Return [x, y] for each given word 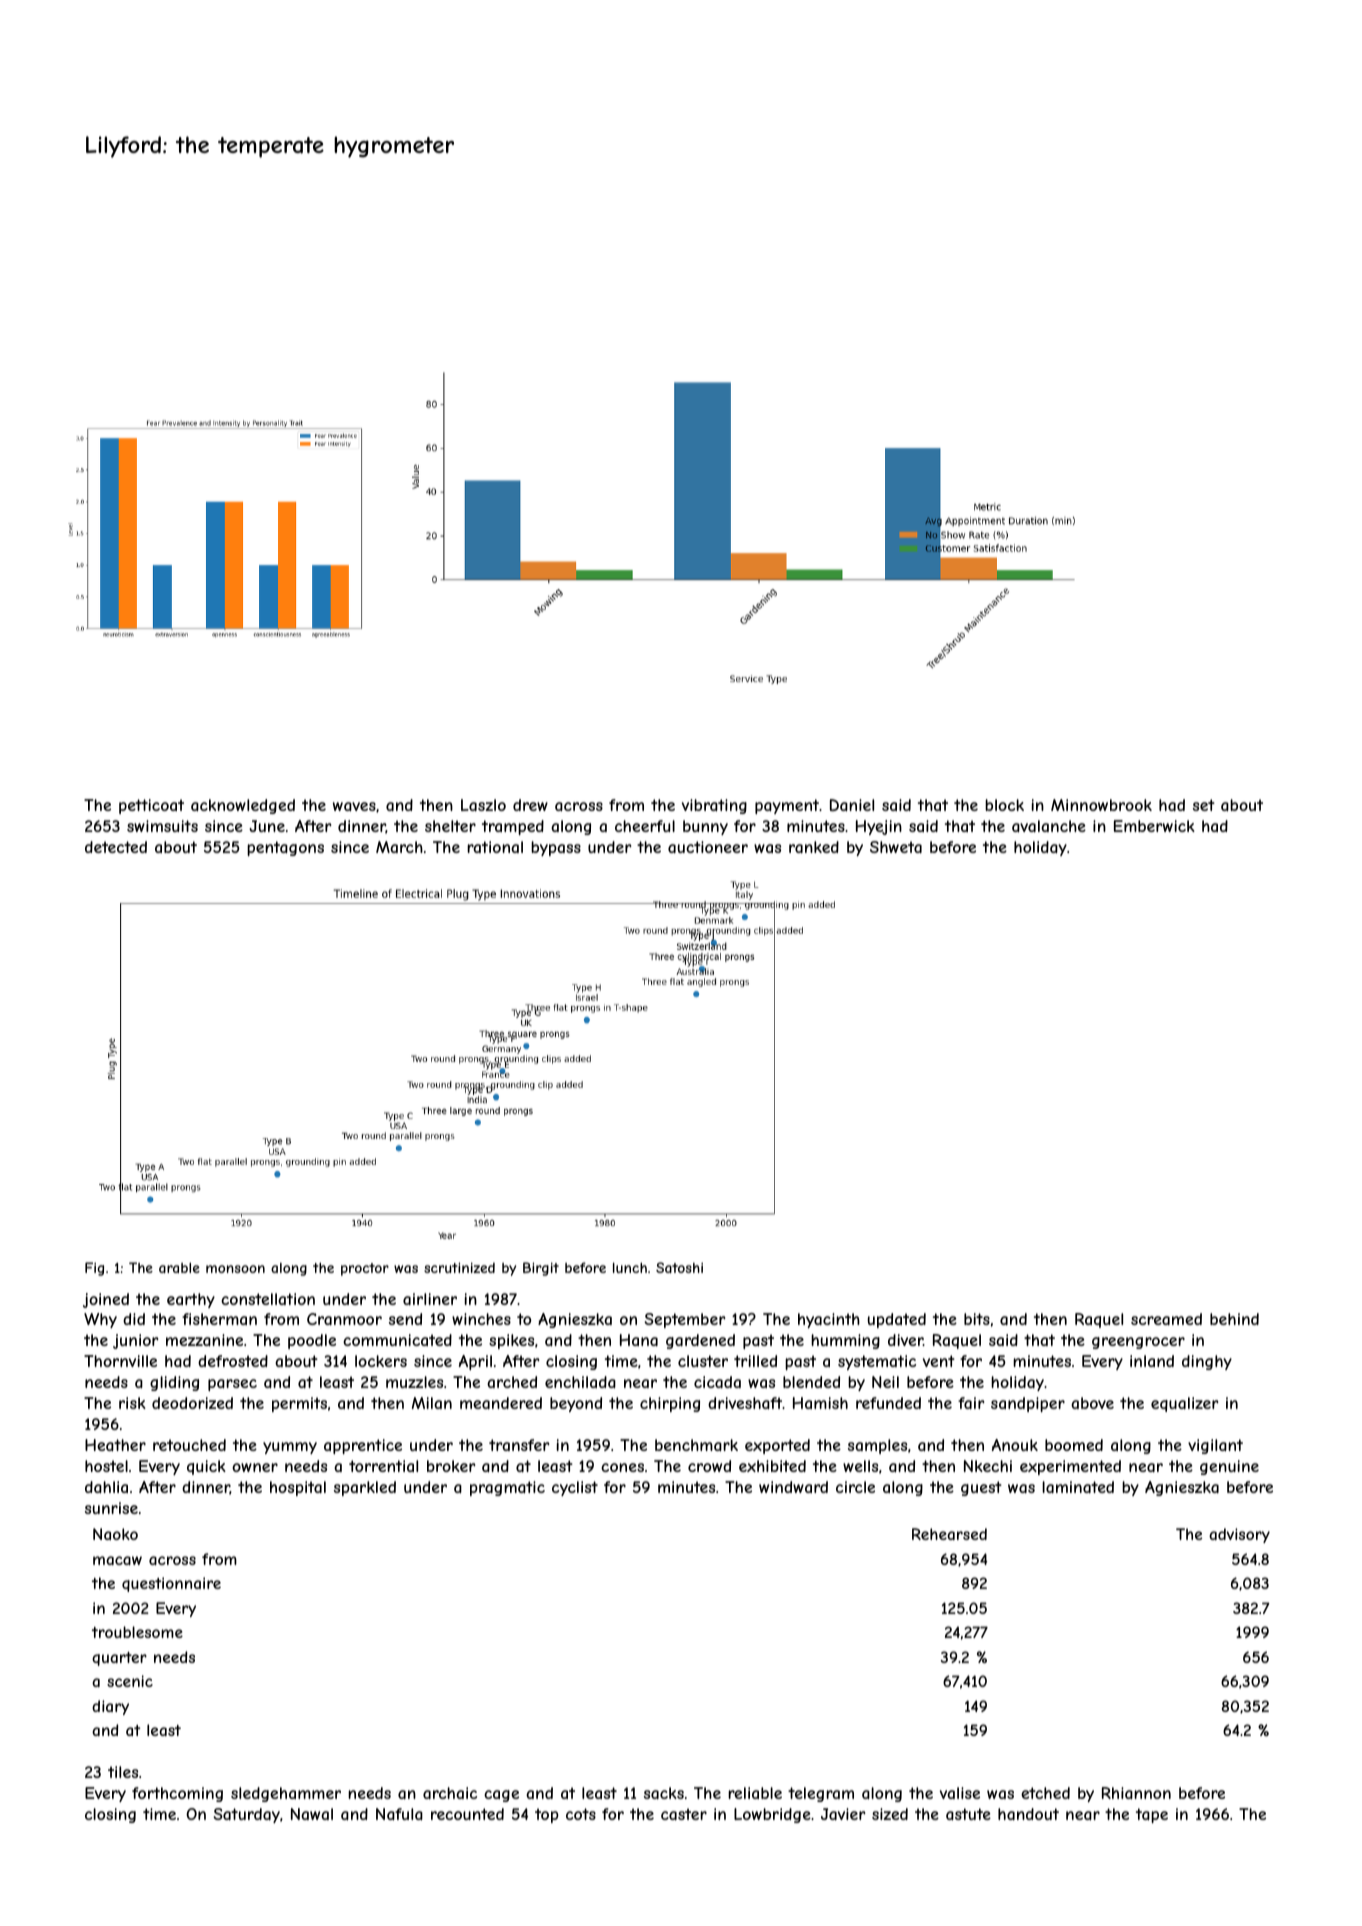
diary [110, 1707]
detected [116, 847]
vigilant [1215, 1446]
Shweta [896, 847]
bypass [556, 848]
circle [855, 1487]
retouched [189, 1445]
